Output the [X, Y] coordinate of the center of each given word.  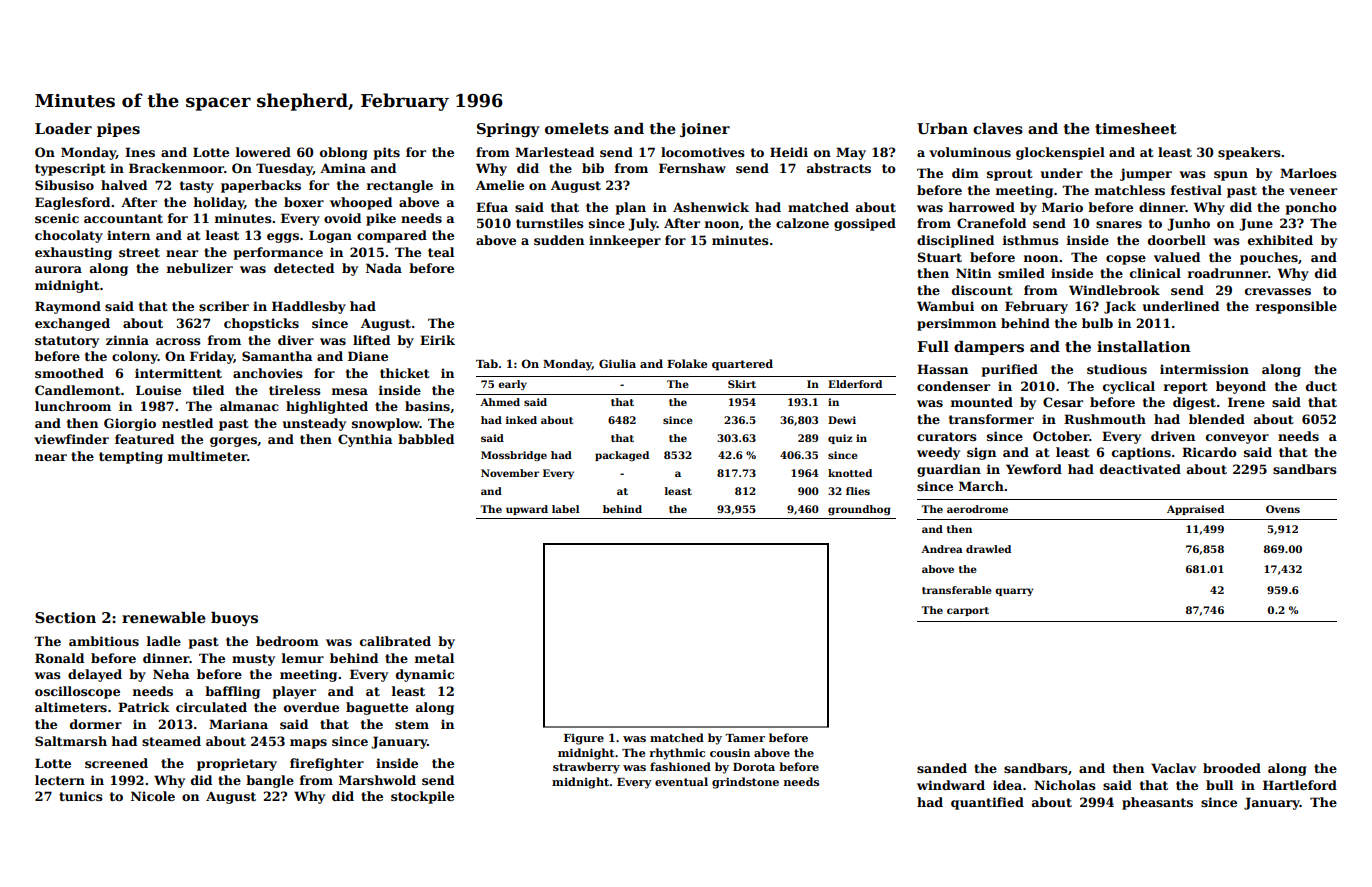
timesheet [1136, 128]
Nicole [153, 796]
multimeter [207, 456]
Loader [63, 128]
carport [968, 611]
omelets [577, 129]
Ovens [1283, 509]
